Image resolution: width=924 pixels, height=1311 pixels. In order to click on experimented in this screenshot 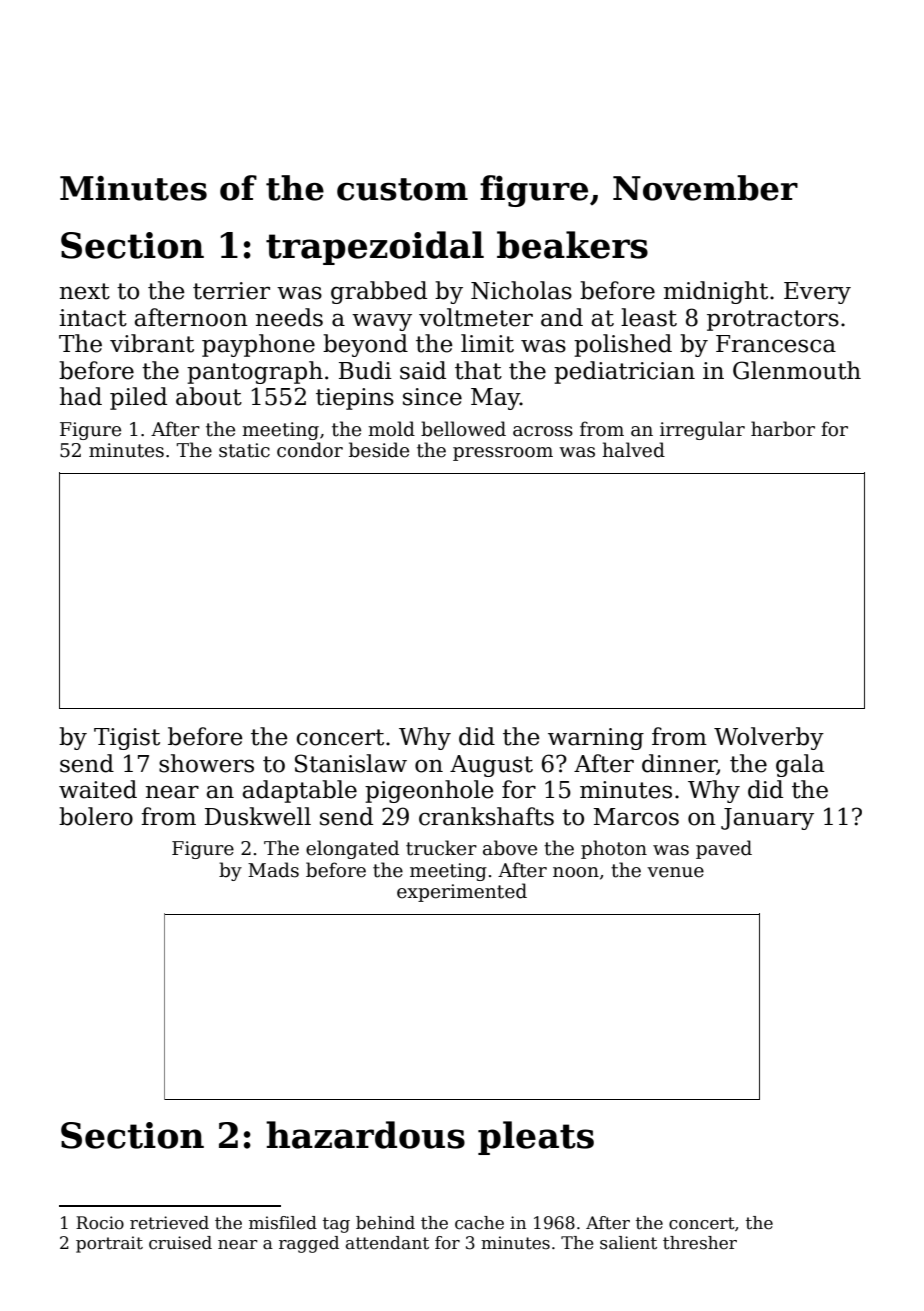, I will do `click(462, 892)`.
